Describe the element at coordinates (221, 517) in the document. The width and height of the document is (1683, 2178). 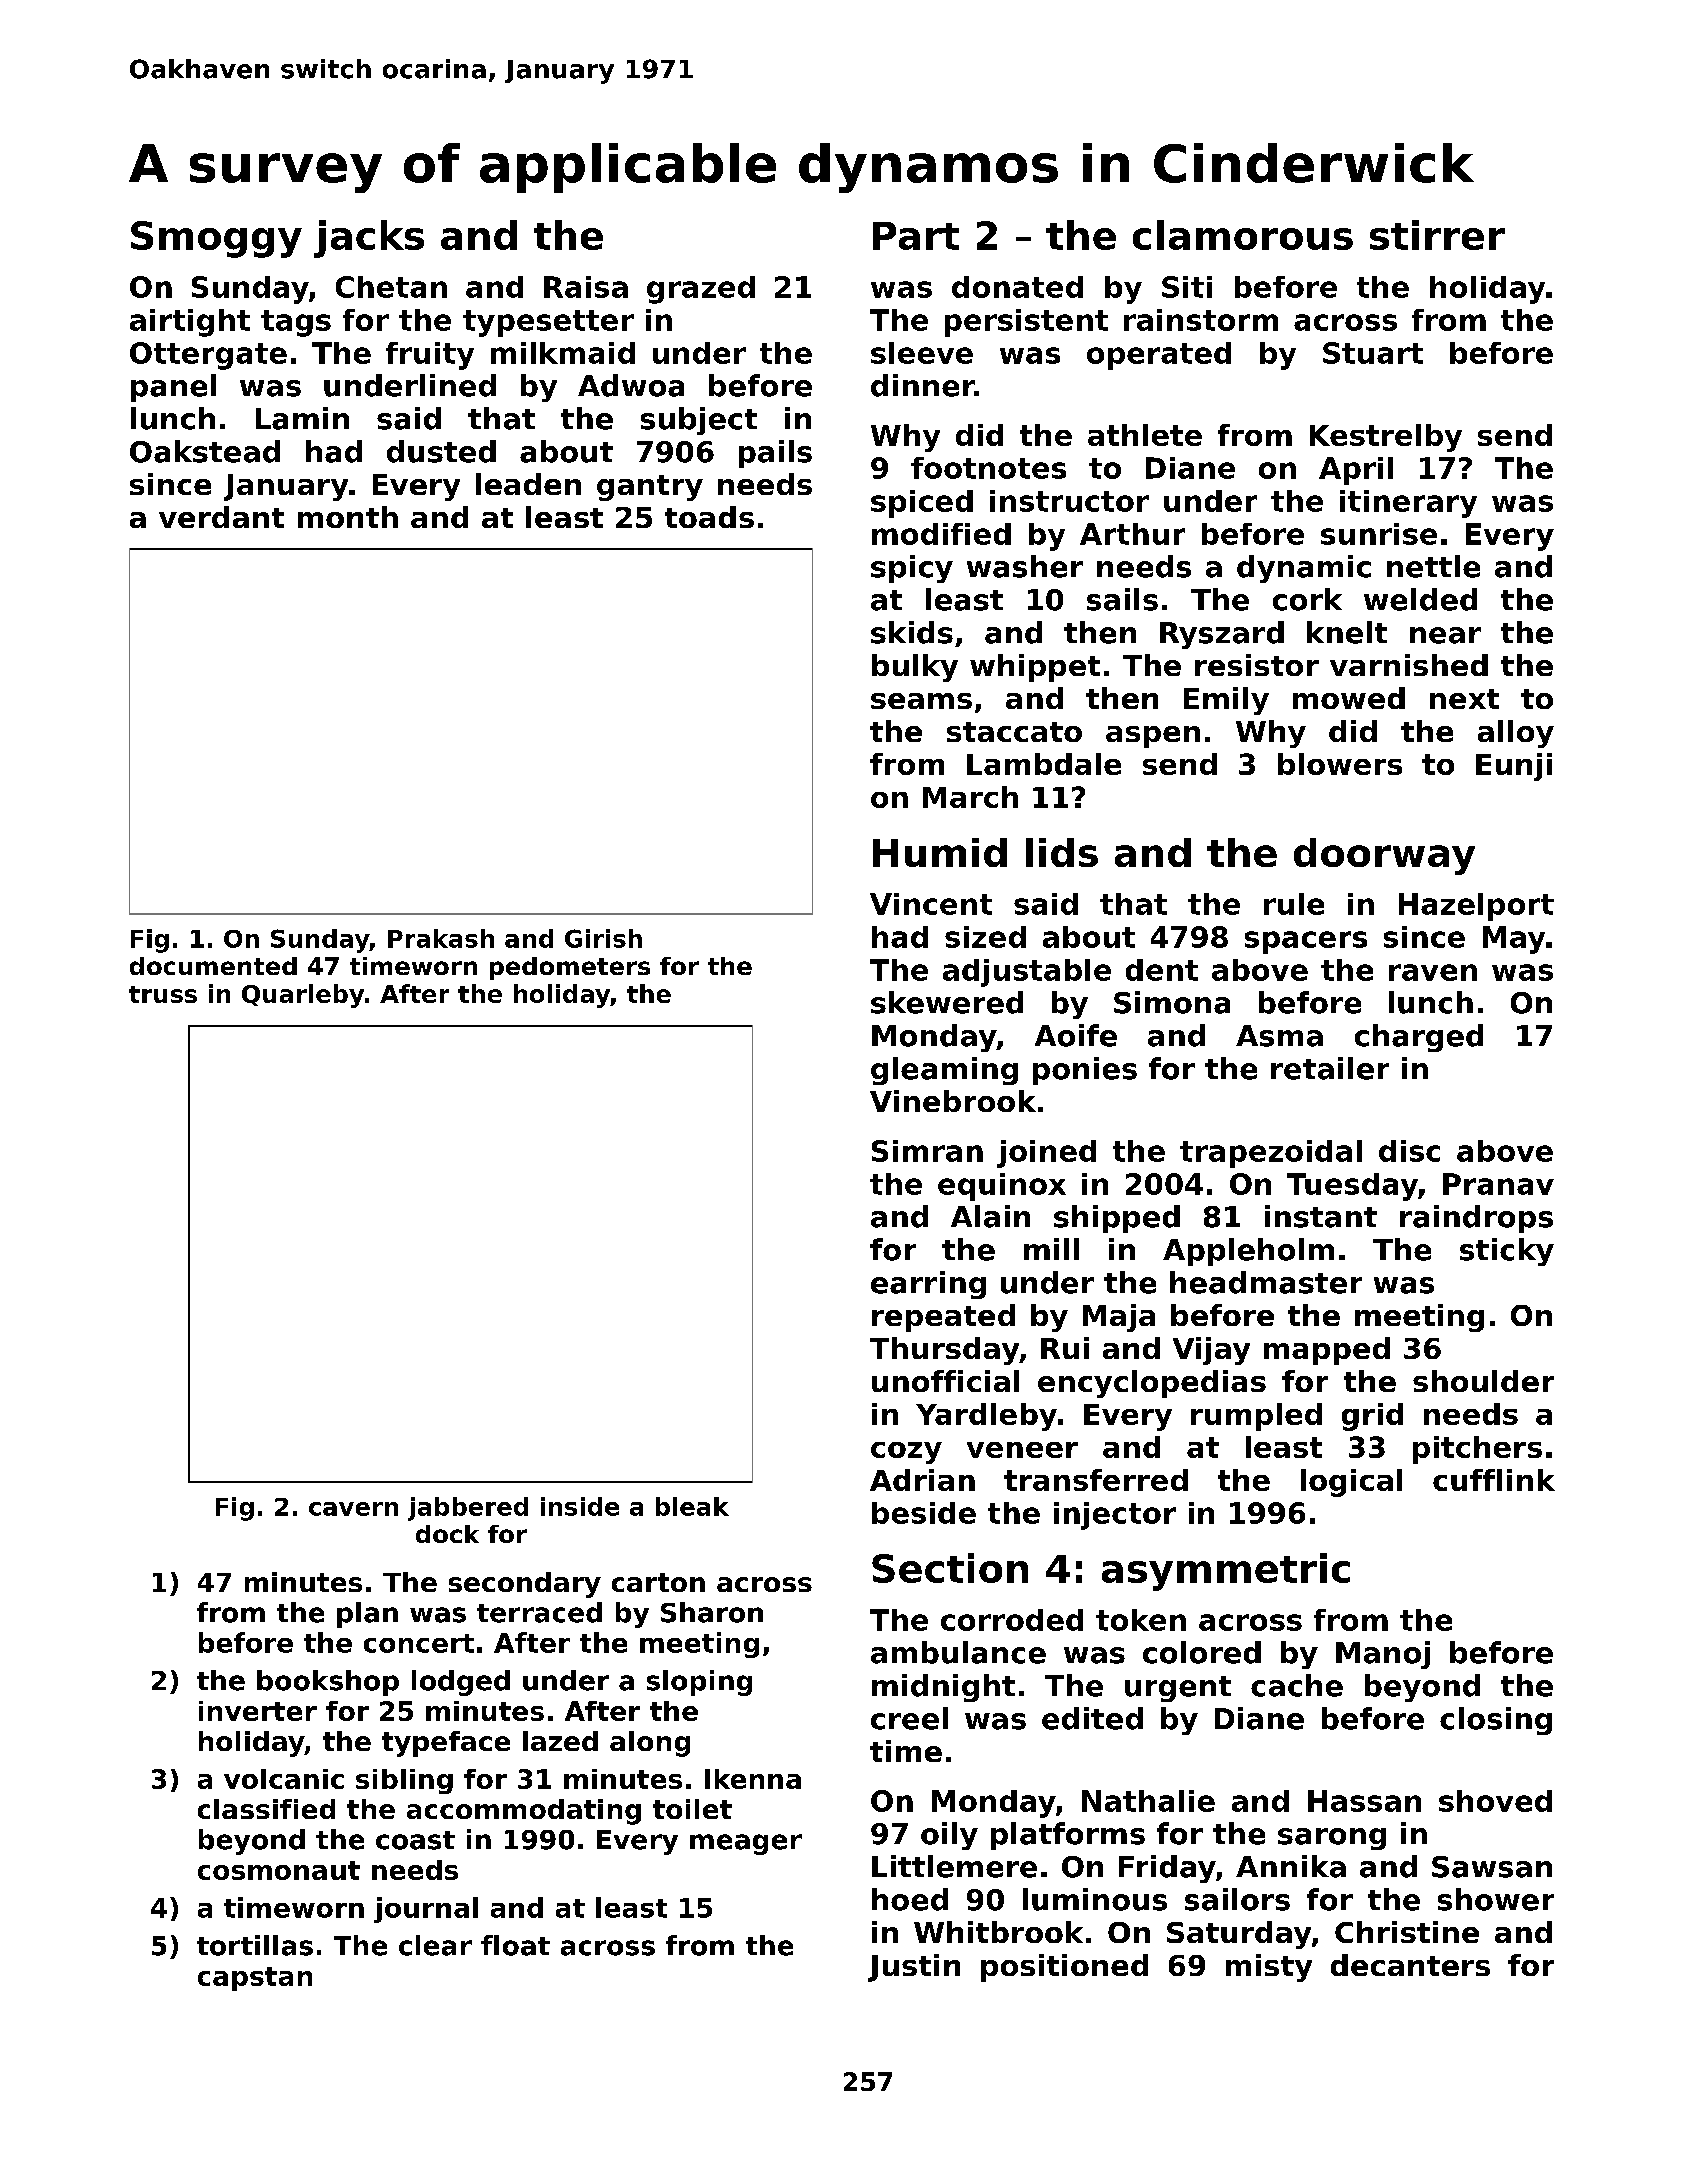
I see `verdant` at that location.
